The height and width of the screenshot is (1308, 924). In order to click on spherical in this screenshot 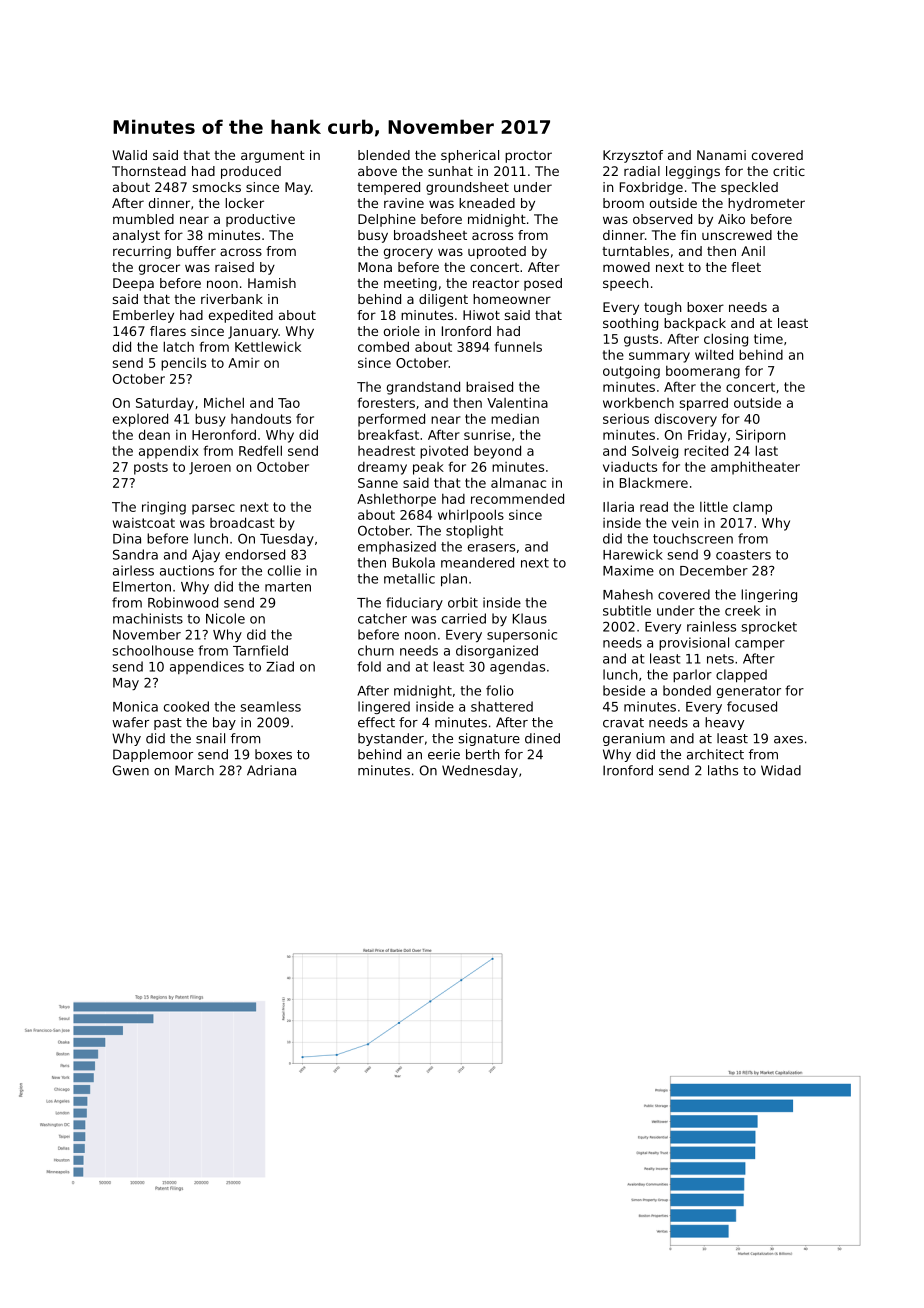, I will do `click(470, 156)`.
